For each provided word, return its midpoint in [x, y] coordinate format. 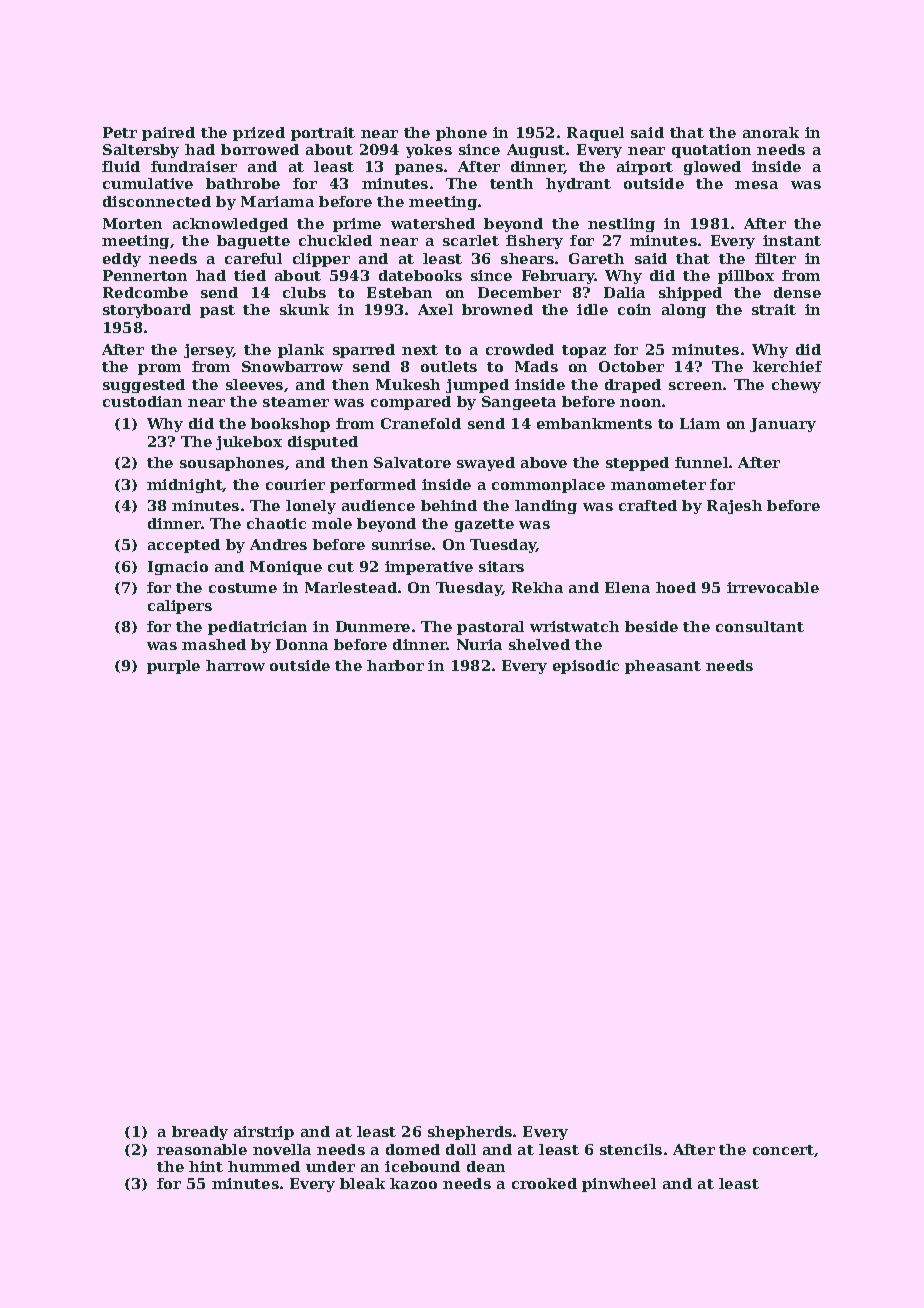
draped [633, 386]
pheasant [663, 667]
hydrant [578, 185]
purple [173, 667]
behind [449, 505]
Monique [286, 568]
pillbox [746, 277]
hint [206, 1166]
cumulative [148, 183]
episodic [586, 667]
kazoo [413, 1183]
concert [783, 1150]
